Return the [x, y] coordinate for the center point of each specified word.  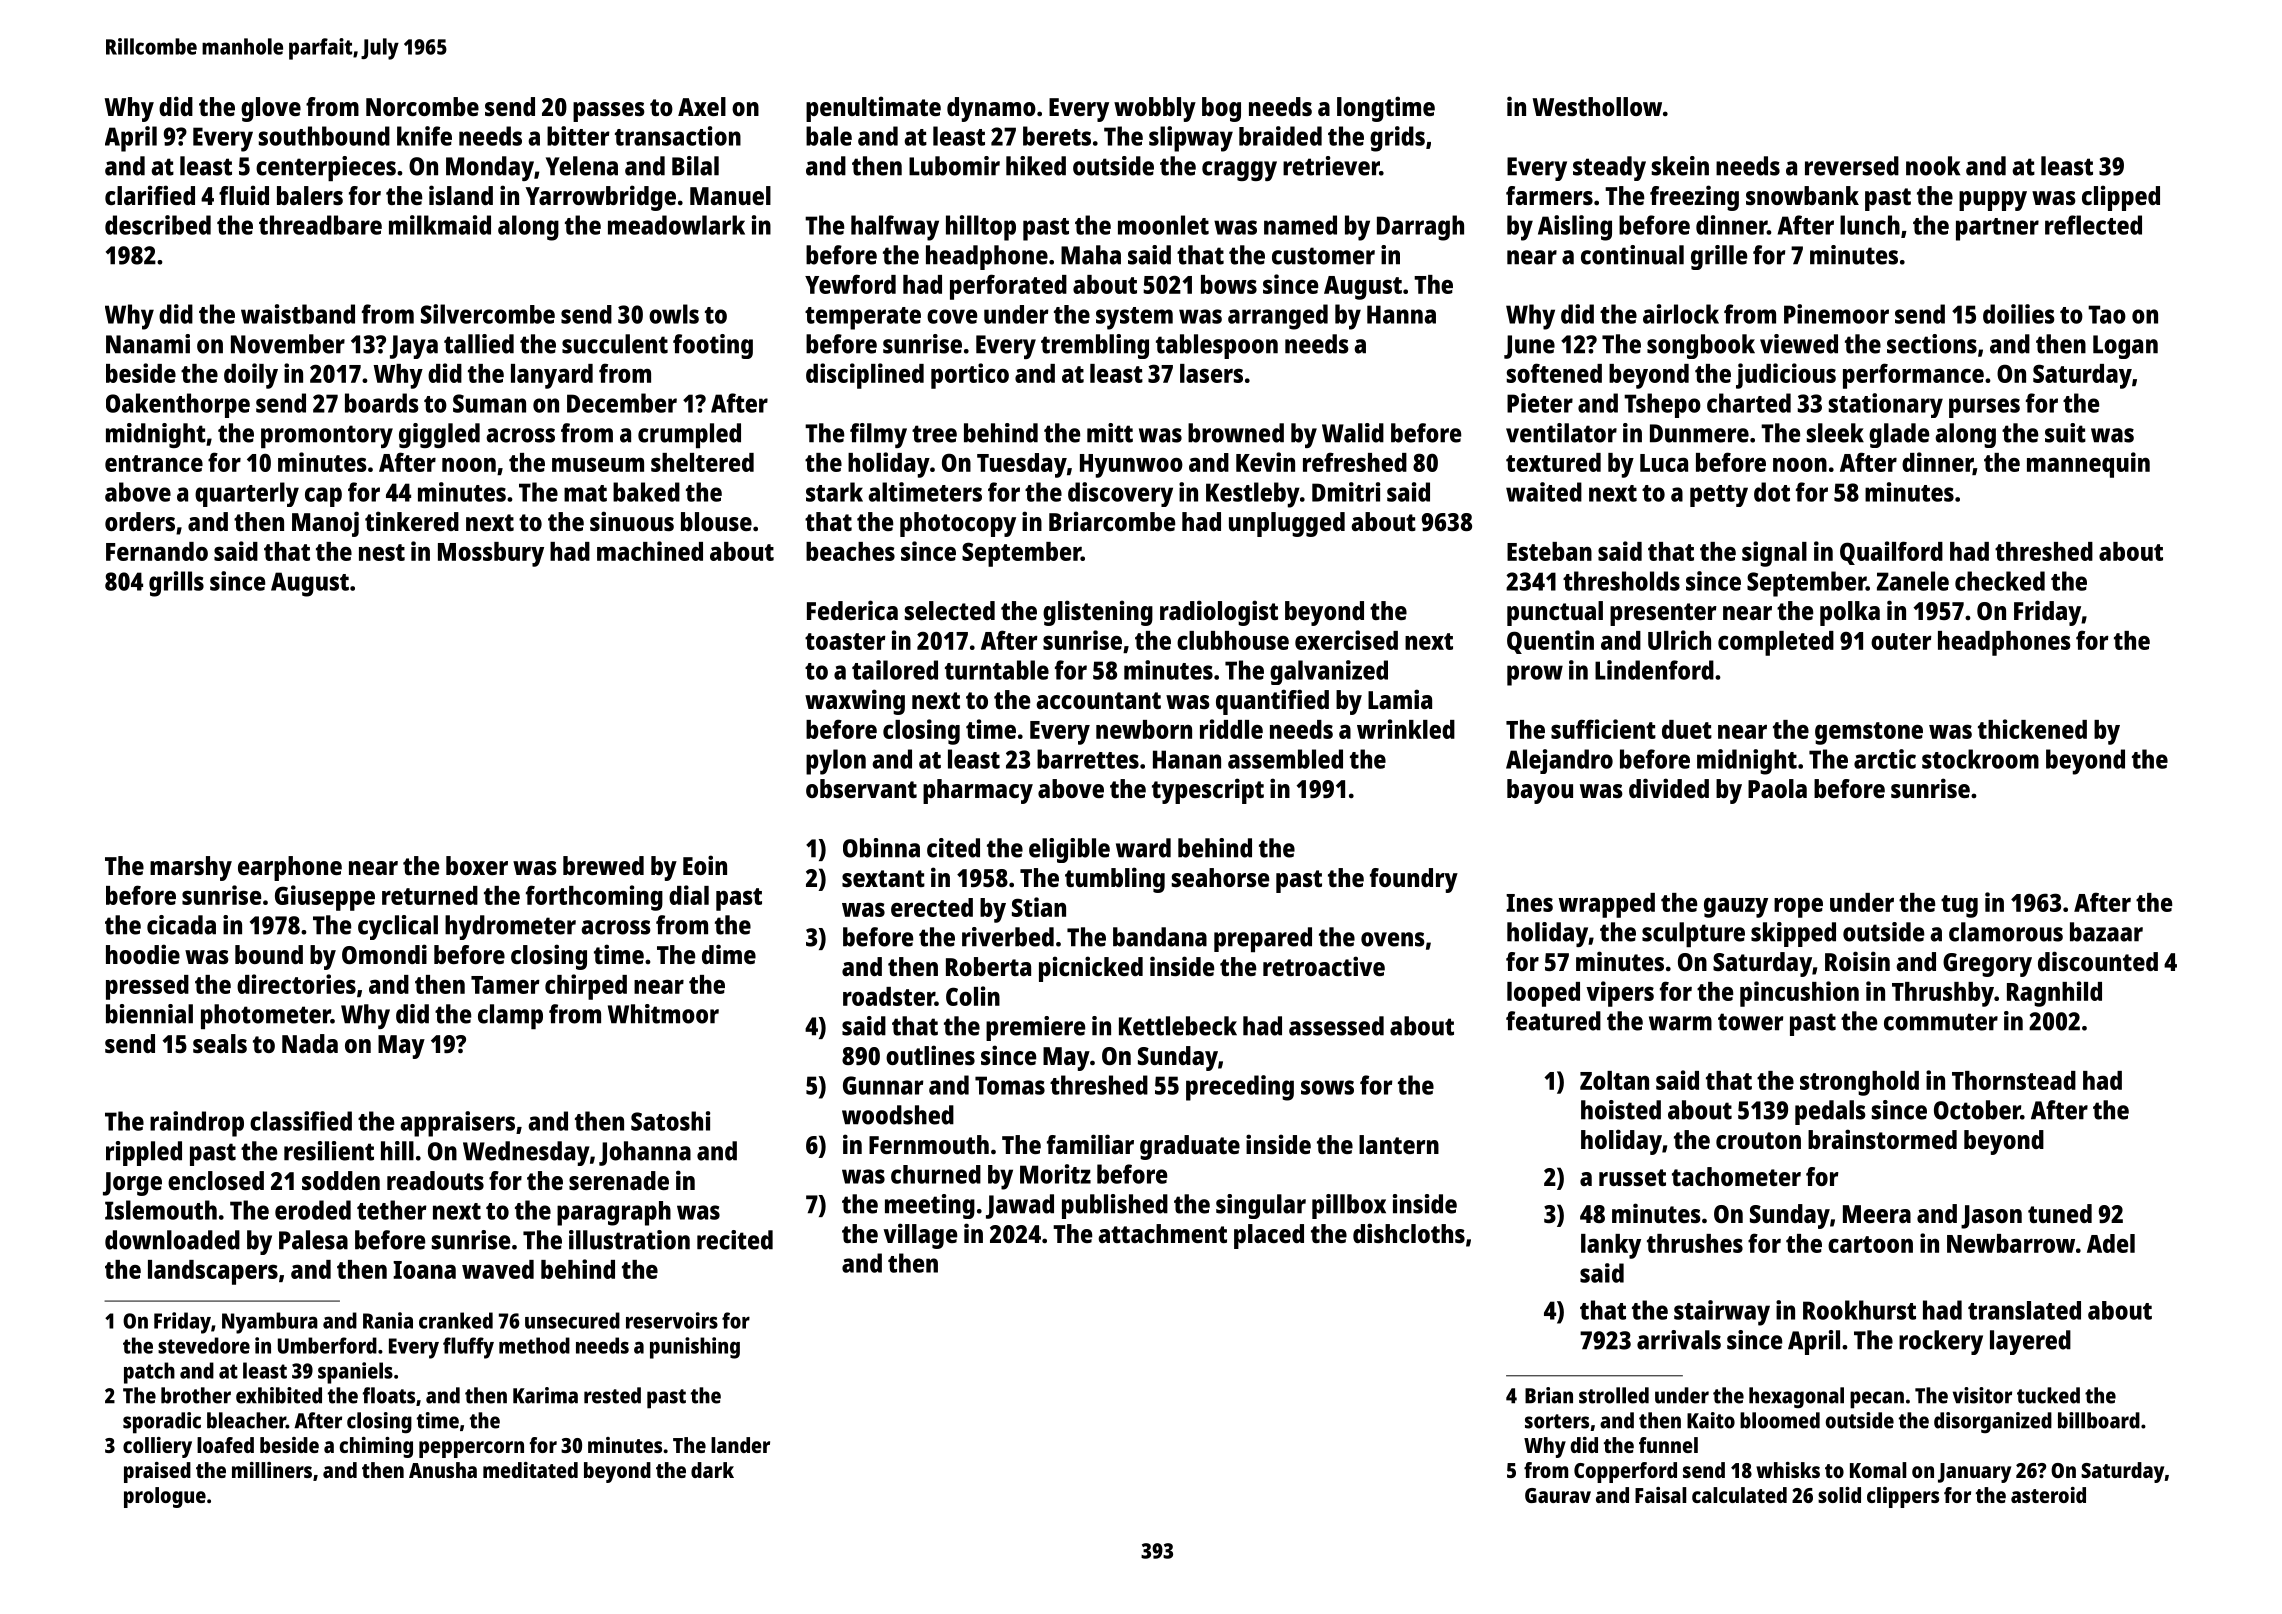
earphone [290, 868]
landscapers [213, 1272]
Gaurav [1558, 1495]
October [1977, 1110]
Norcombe [422, 106]
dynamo [991, 109]
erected [932, 907]
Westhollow [1597, 106]
